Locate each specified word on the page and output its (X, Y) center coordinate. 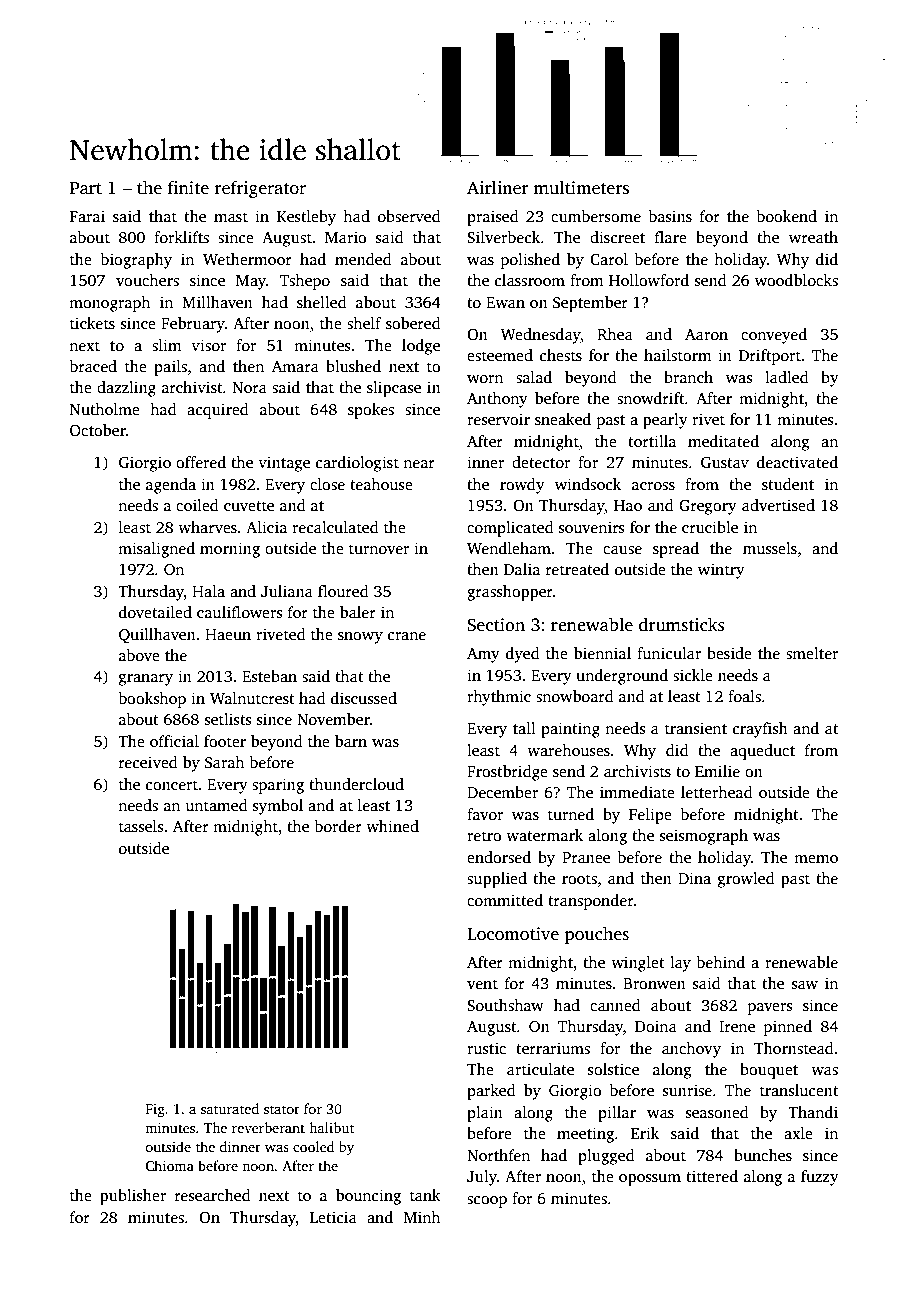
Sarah (224, 762)
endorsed (499, 857)
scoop (487, 1202)
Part (86, 188)
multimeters (581, 187)
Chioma (170, 1165)
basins (670, 216)
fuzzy (820, 1178)
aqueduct (762, 752)
